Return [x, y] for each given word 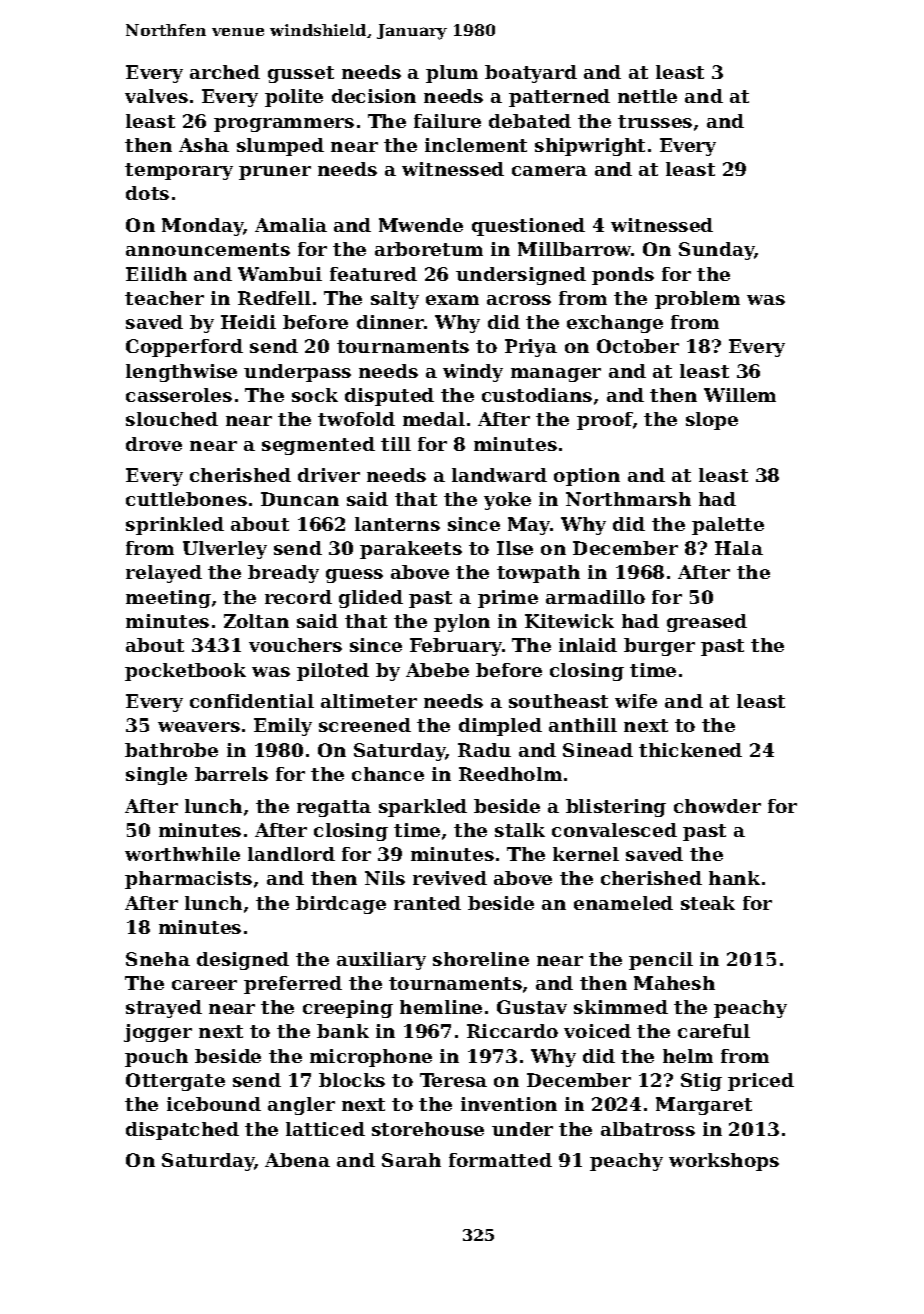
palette [728, 526]
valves [156, 96]
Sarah [411, 1160]
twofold [356, 419]
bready [283, 574]
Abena [297, 1160]
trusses [655, 121]
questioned [528, 227]
